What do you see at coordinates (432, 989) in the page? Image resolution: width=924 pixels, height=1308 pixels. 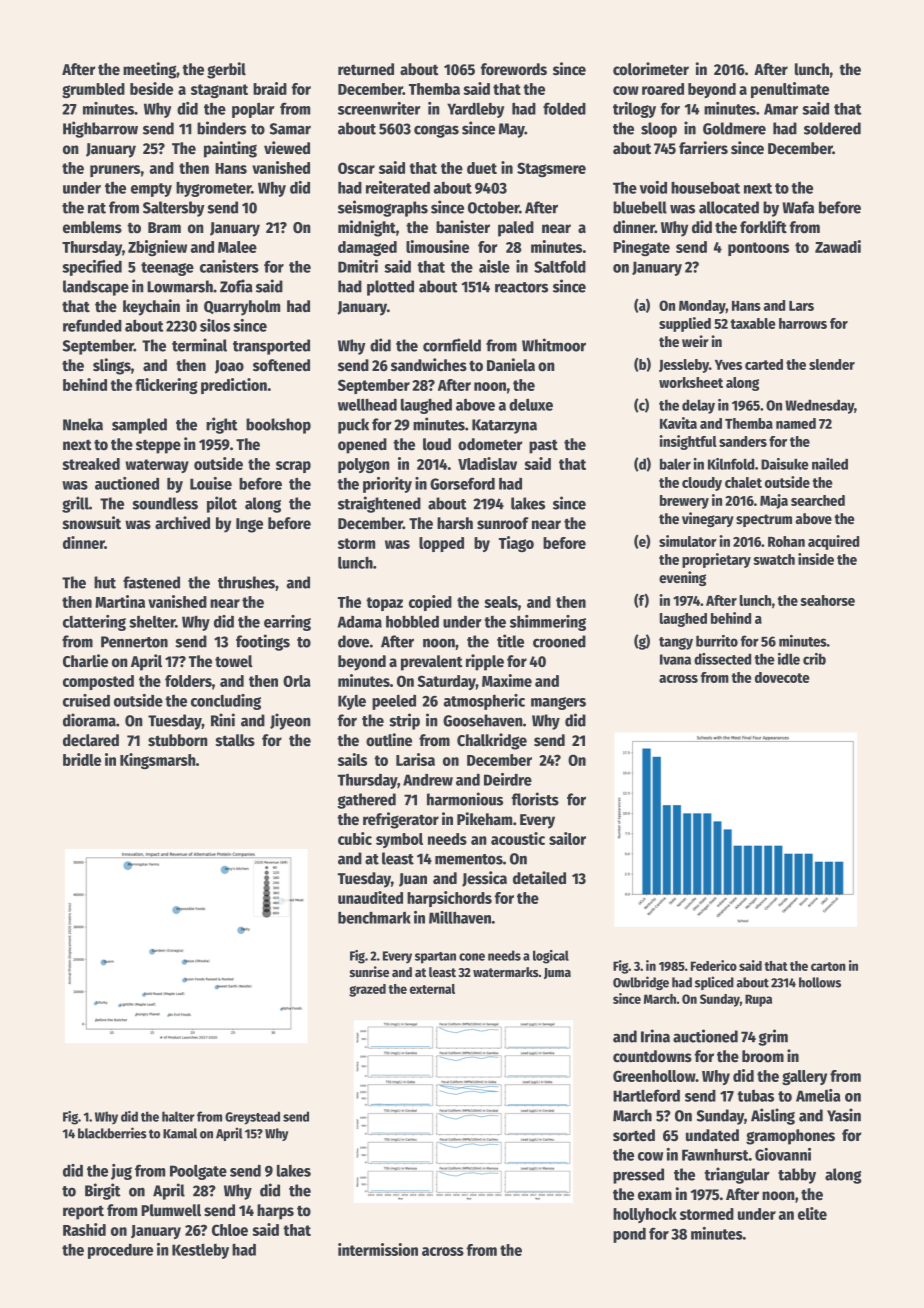 I see `external` at bounding box center [432, 989].
